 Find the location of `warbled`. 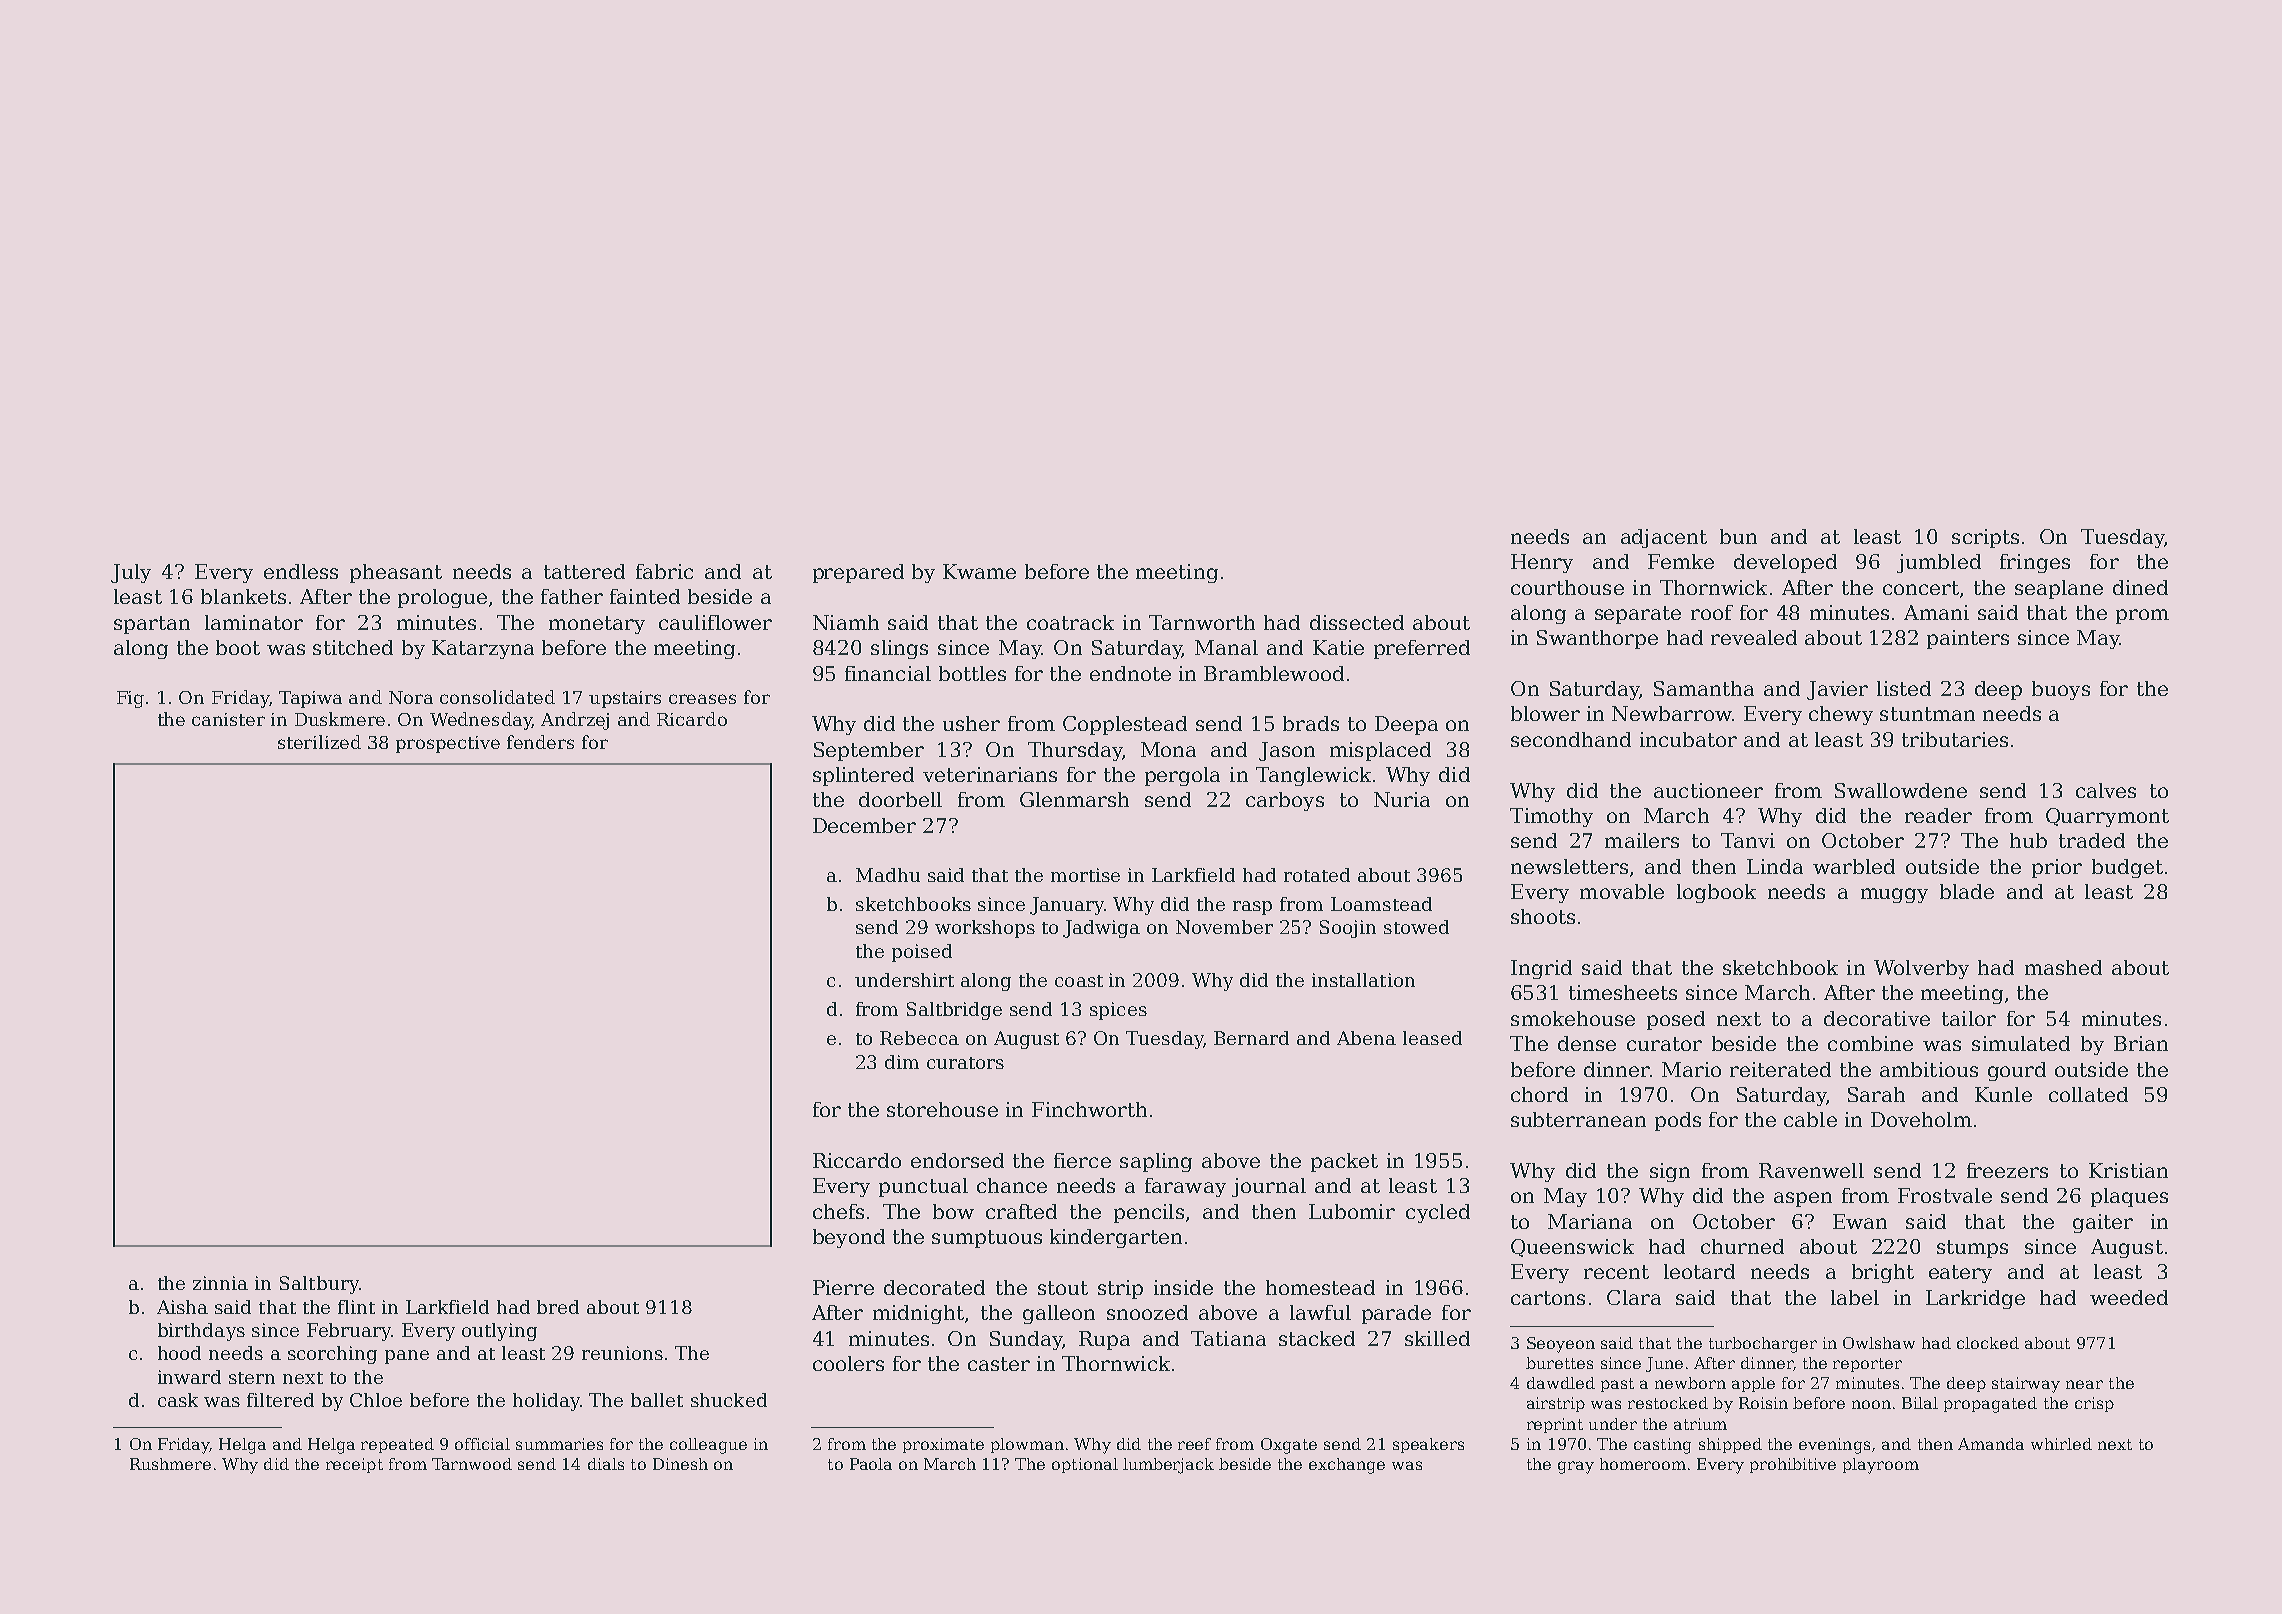

warbled is located at coordinates (1854, 866).
